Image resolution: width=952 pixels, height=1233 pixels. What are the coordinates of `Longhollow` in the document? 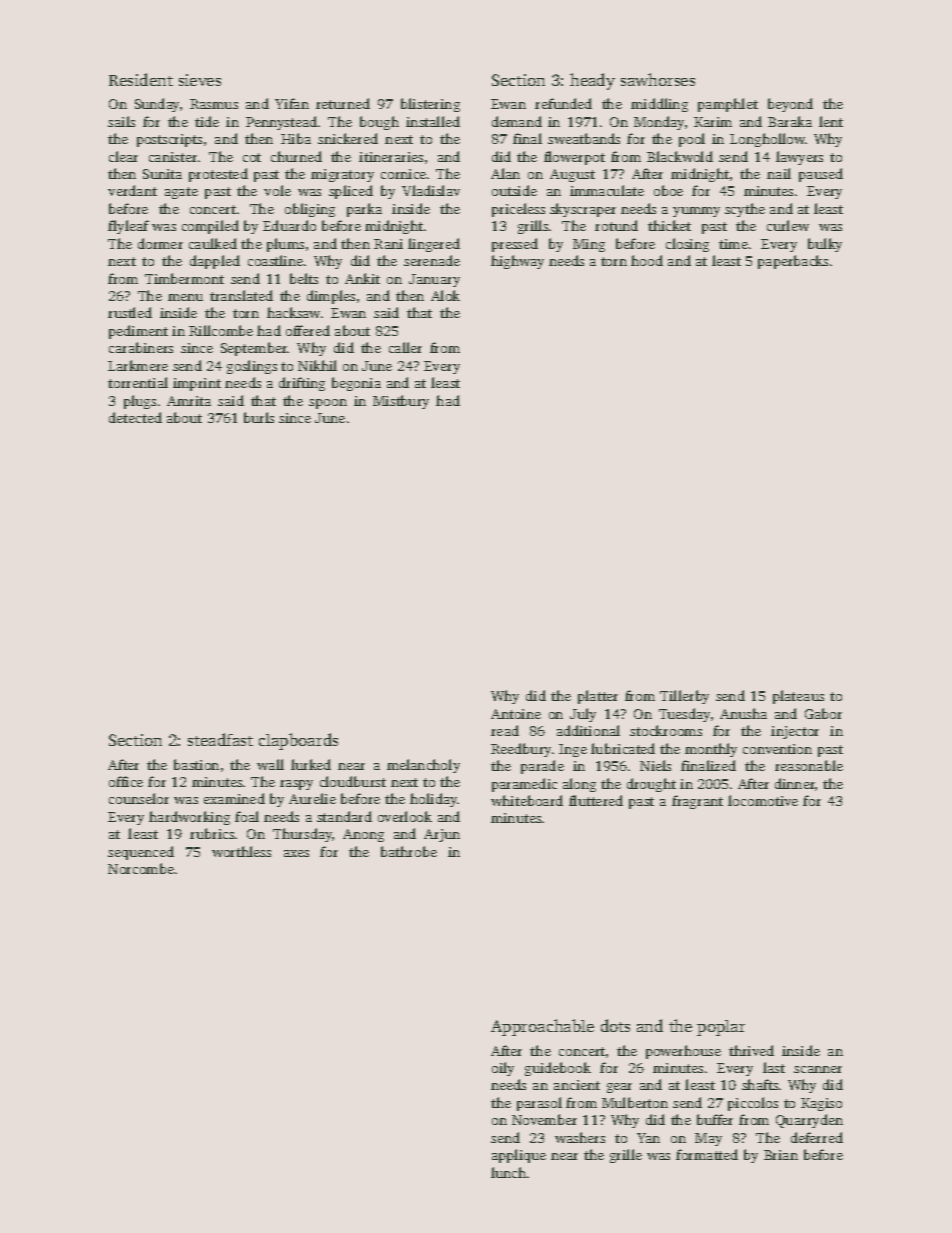 It's located at (767, 140).
